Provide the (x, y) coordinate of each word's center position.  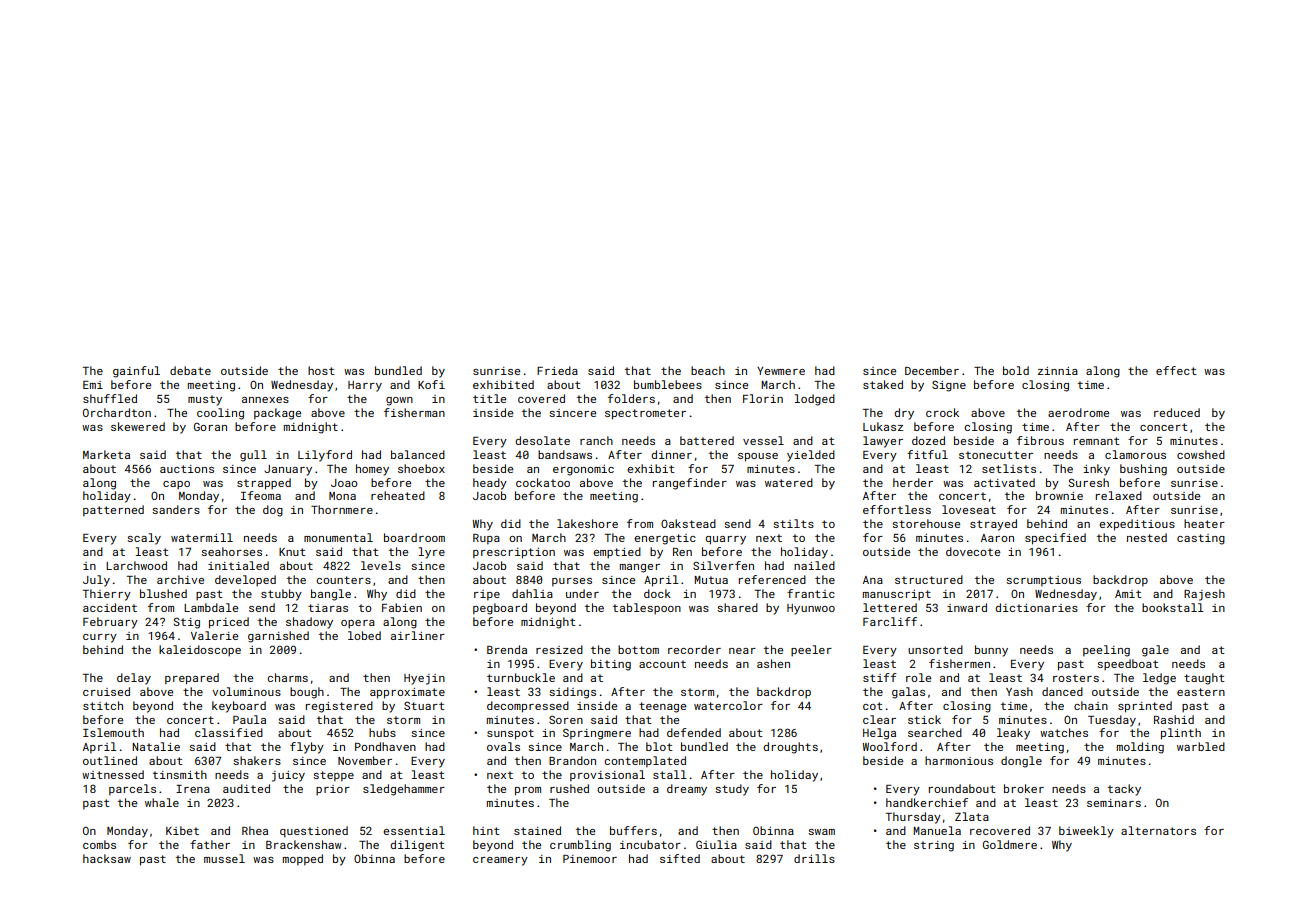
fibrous (1040, 440)
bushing (1143, 470)
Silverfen (723, 565)
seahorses (231, 551)
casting (1201, 539)
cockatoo (543, 482)
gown (399, 401)
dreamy (687, 790)
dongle (1021, 762)
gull (253, 456)
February (110, 623)
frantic (811, 593)
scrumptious (1043, 581)
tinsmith (180, 774)
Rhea (255, 830)
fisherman (414, 412)
